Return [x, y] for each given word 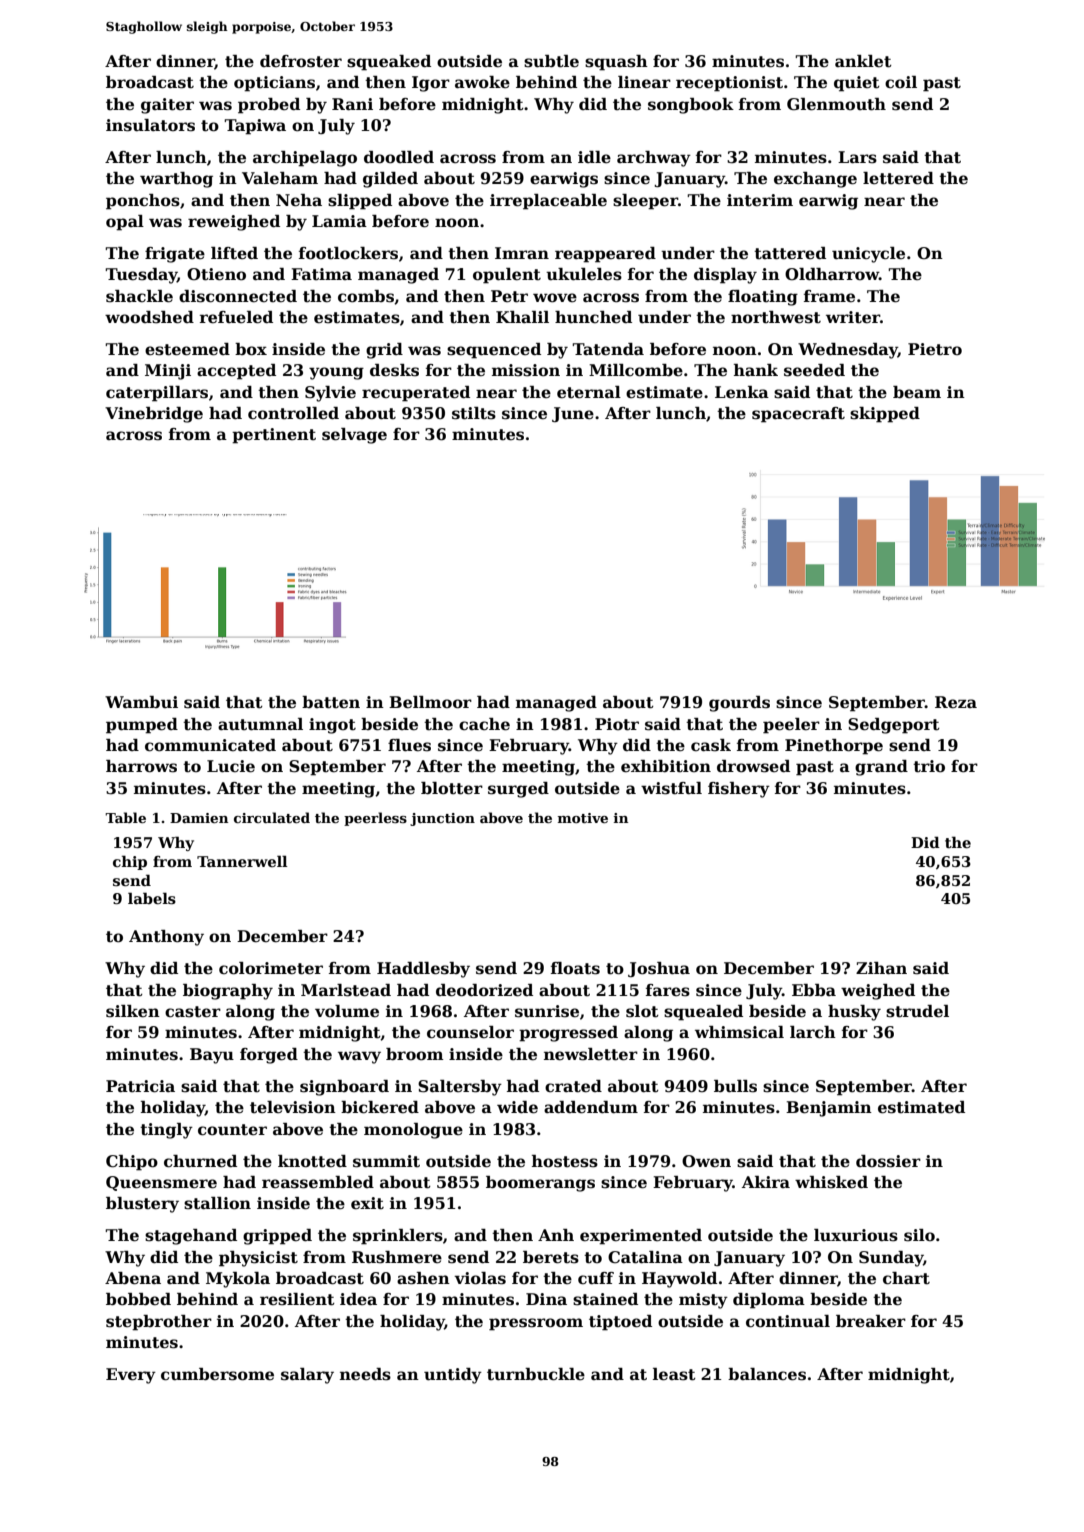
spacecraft [798, 415]
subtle [551, 61]
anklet [863, 61]
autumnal [260, 724]
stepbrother [159, 1323]
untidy [453, 1376]
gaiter [167, 106]
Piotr [617, 724]
